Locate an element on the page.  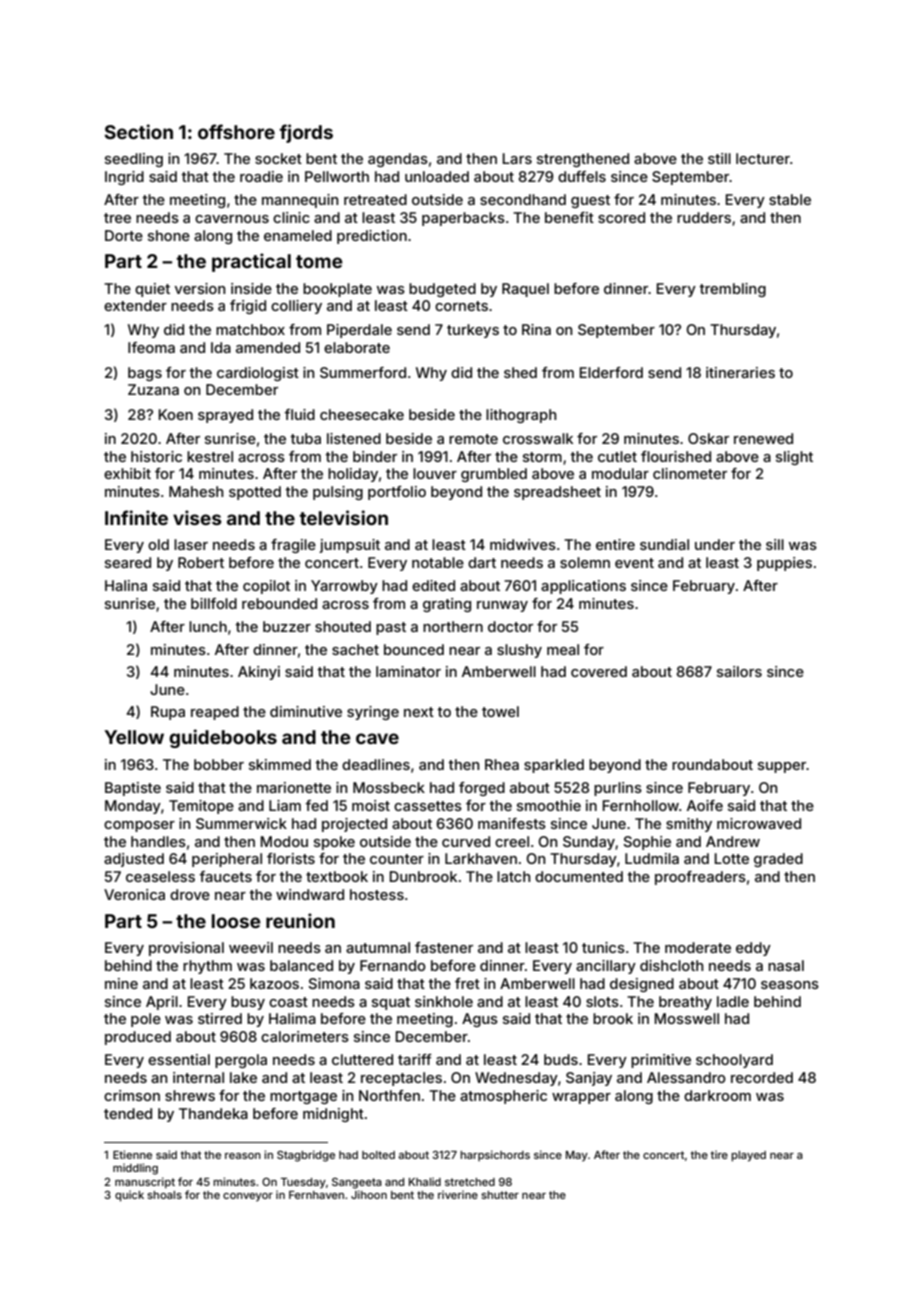
rudders is located at coordinates (704, 217).
